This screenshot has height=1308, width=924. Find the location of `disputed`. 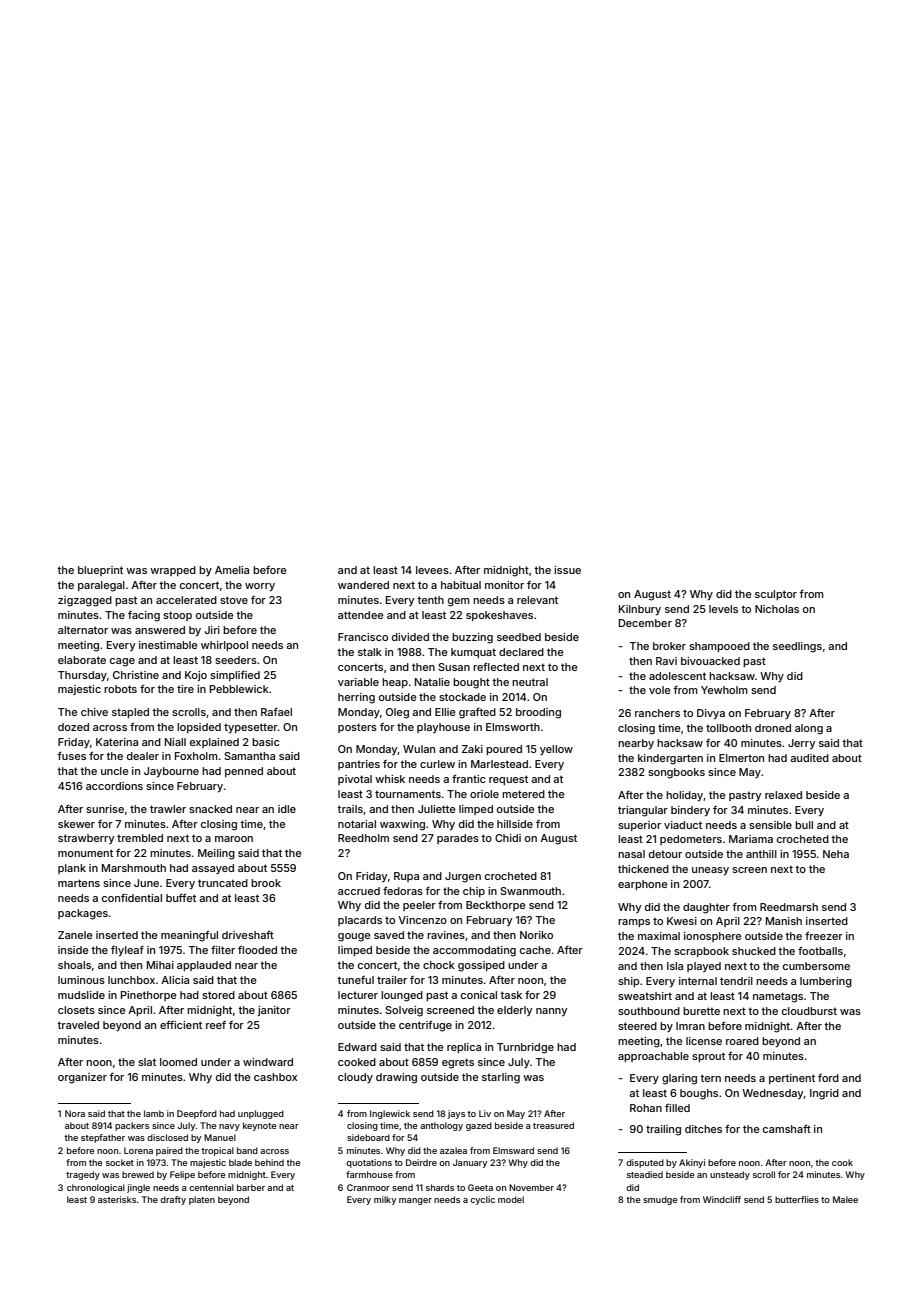

disputed is located at coordinates (645, 1163).
